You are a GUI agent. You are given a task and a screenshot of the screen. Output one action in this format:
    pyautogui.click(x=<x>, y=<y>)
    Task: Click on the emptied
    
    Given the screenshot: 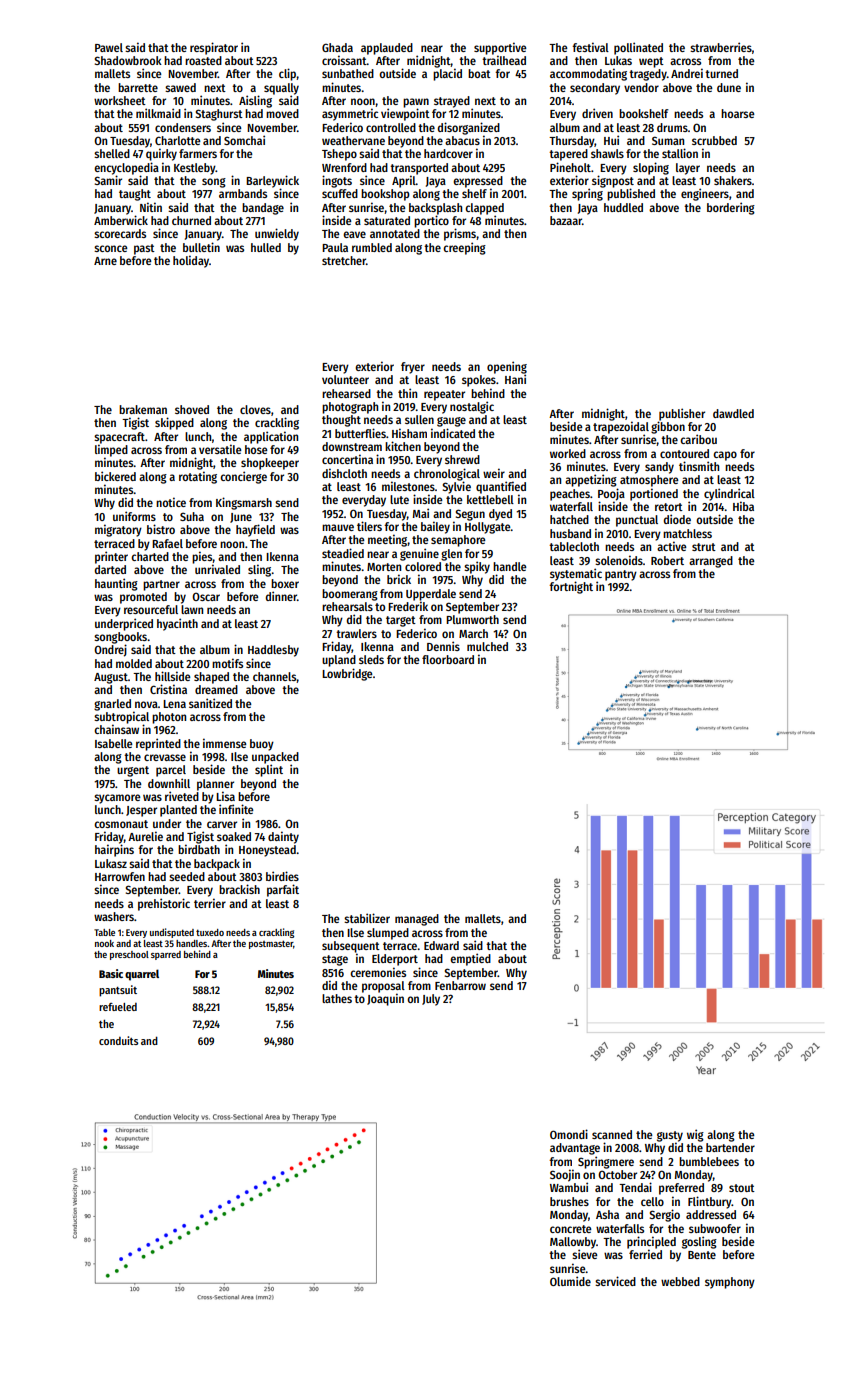 What is the action you would take?
    pyautogui.click(x=470, y=959)
